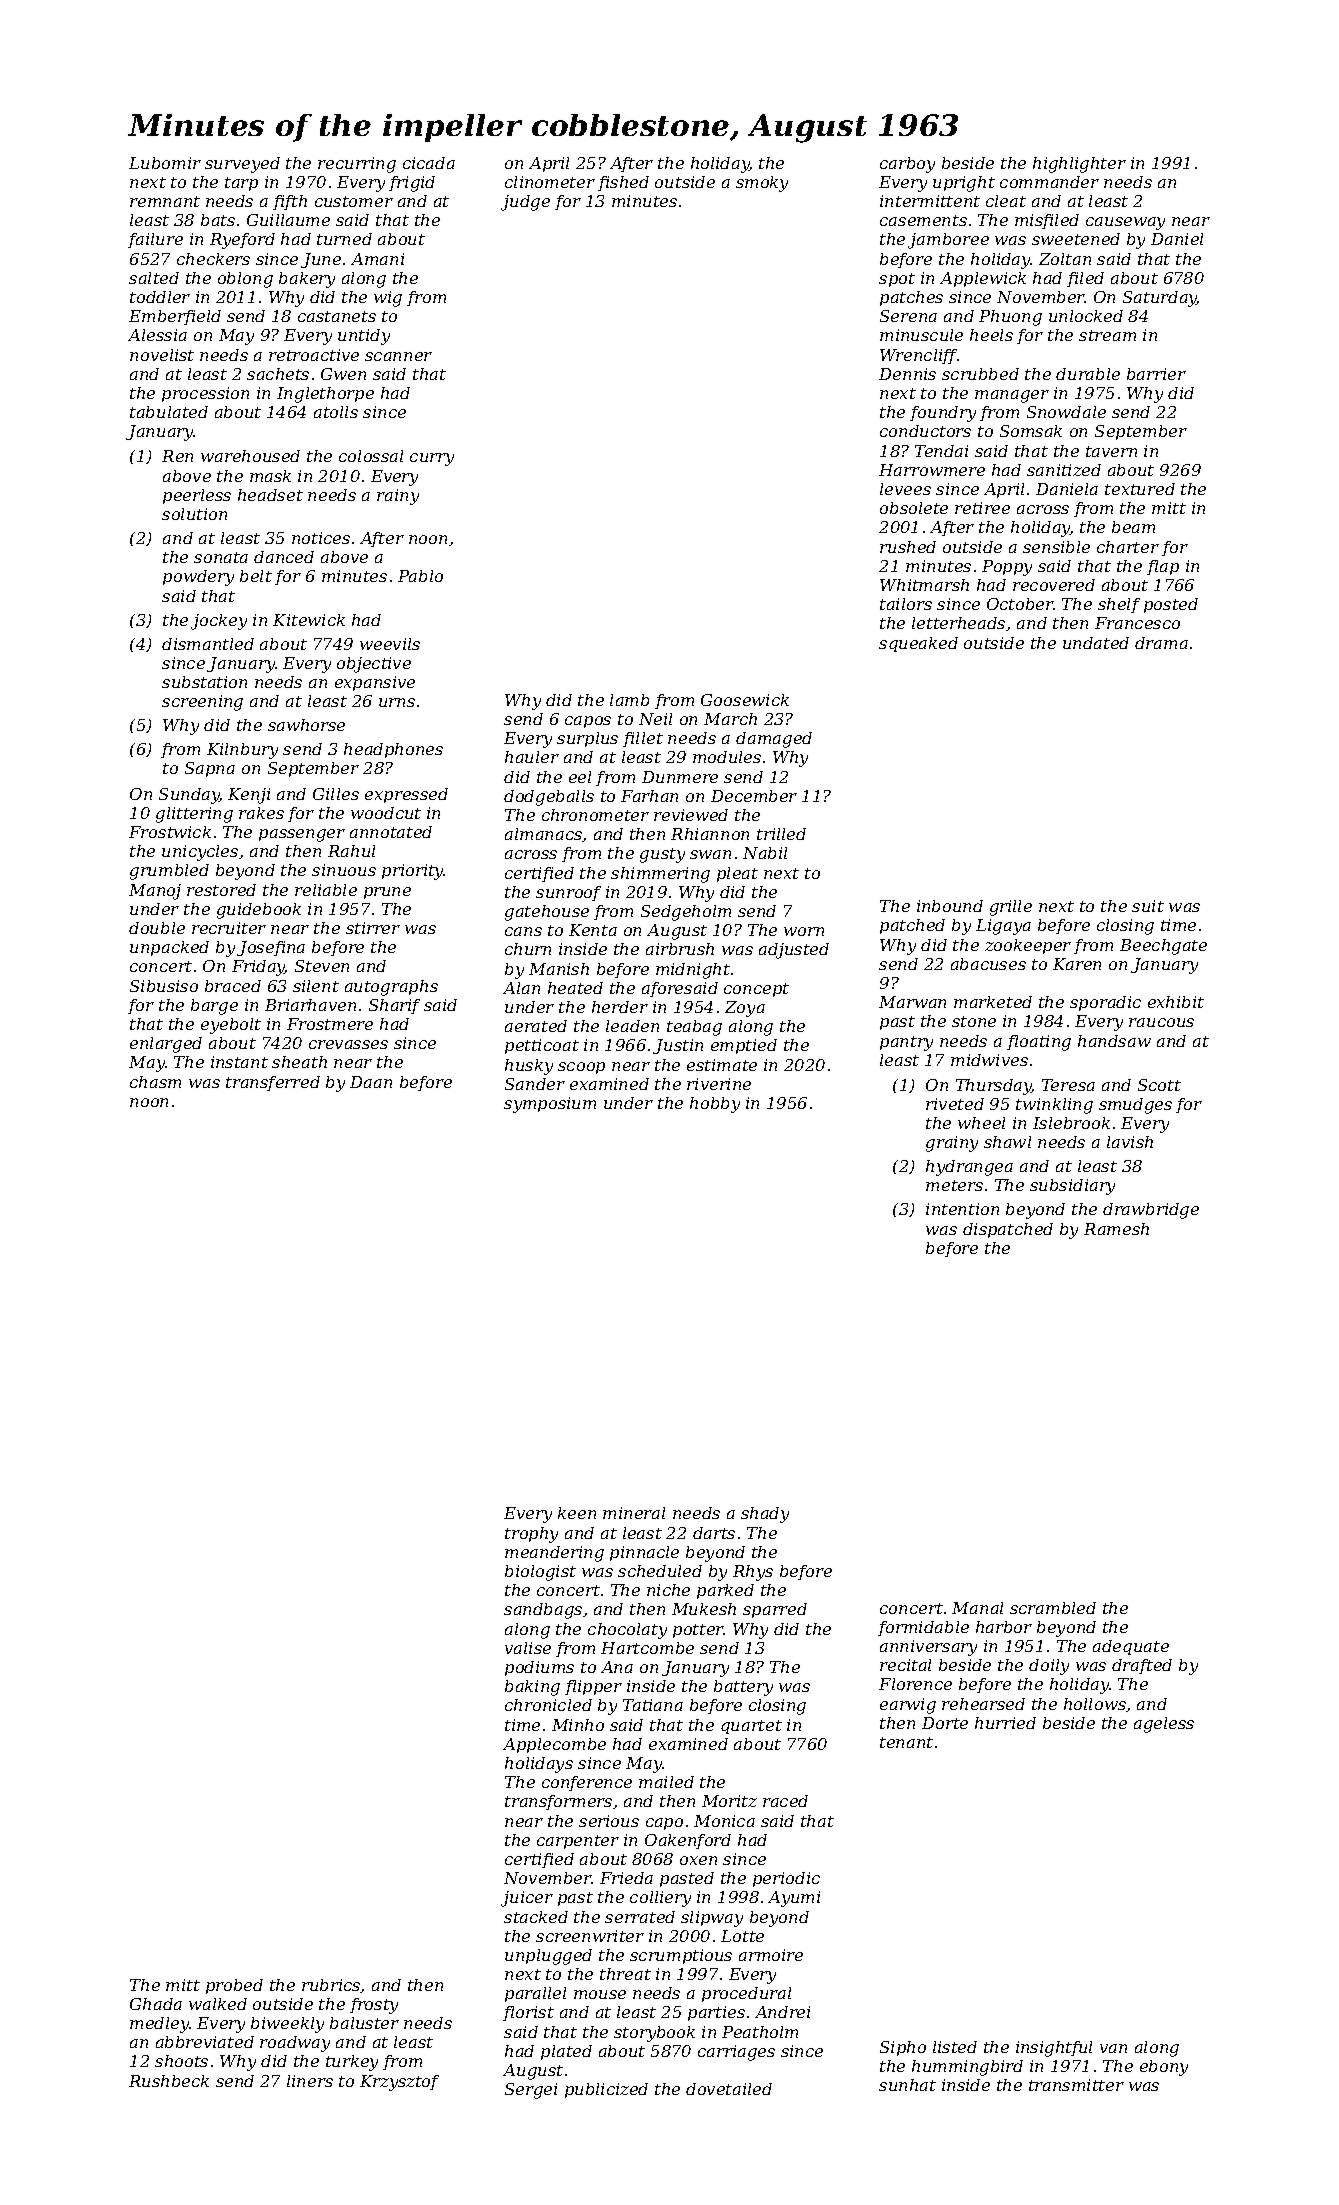 Image resolution: width=1339 pixels, height=2205 pixels. I want to click on curry, so click(432, 459).
